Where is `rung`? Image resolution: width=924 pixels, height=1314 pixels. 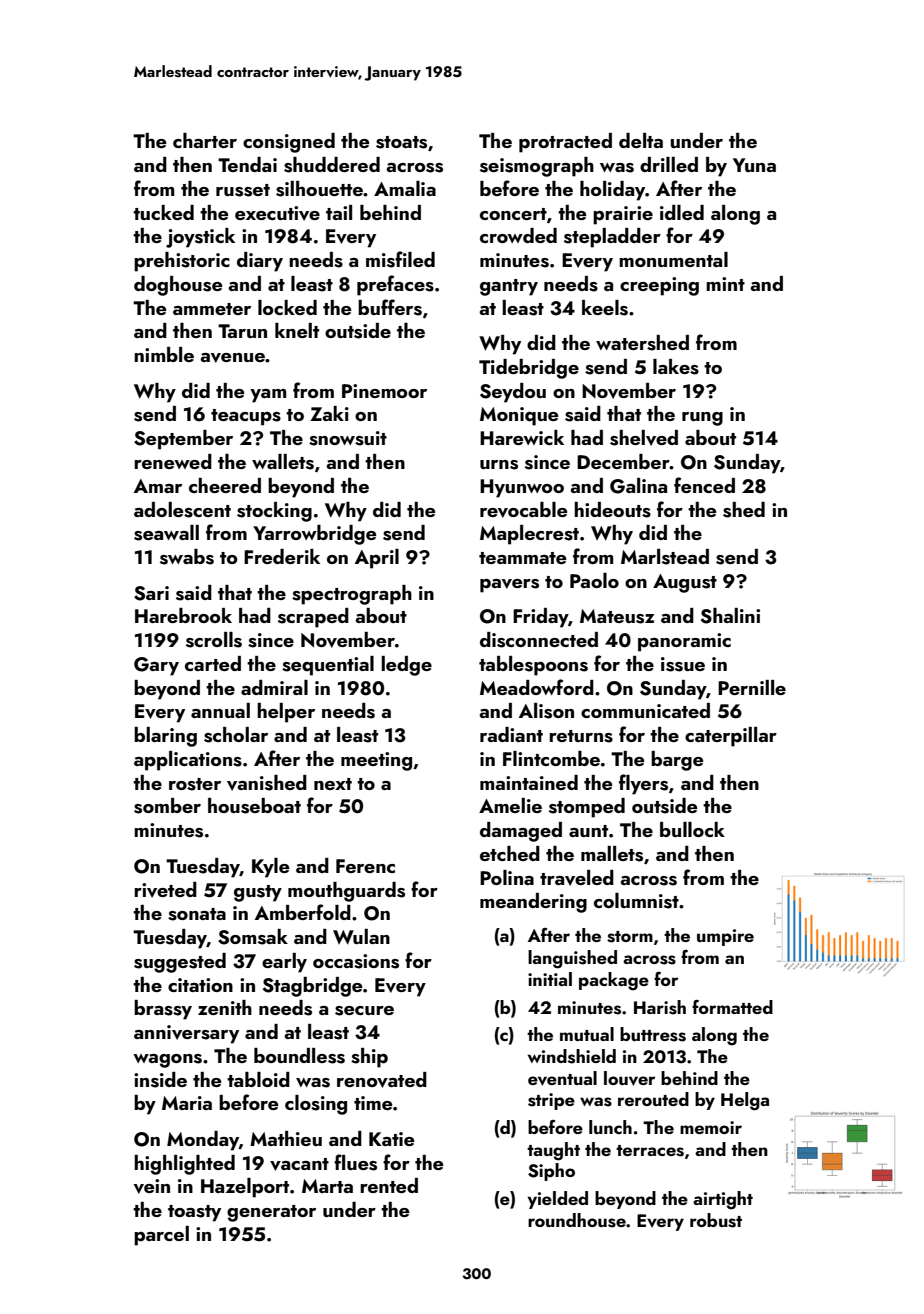 rung is located at coordinates (702, 419).
